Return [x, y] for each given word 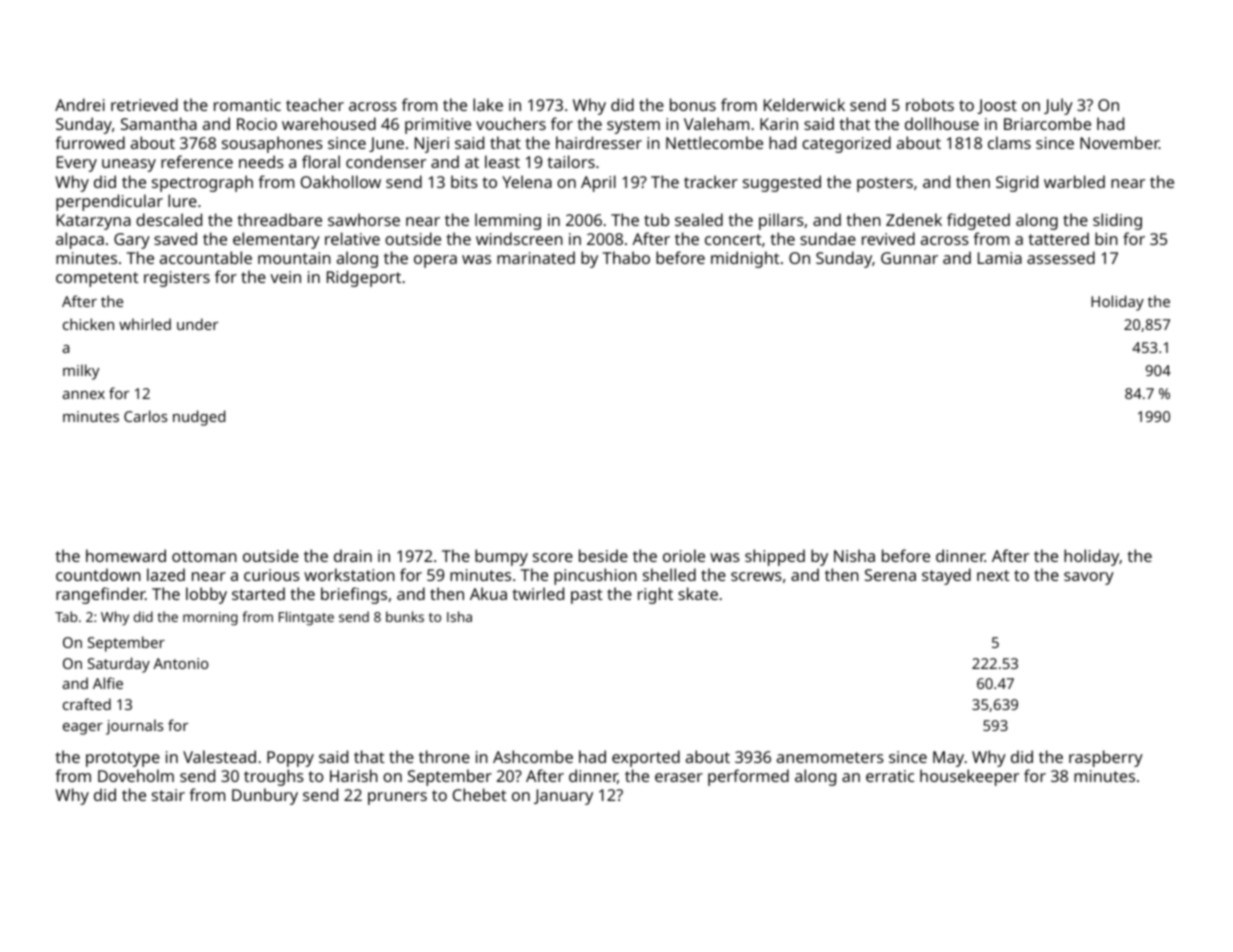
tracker [711, 181]
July [1058, 106]
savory [1089, 578]
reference [197, 161]
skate [698, 593]
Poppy [290, 759]
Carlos [145, 416]
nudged [199, 418]
